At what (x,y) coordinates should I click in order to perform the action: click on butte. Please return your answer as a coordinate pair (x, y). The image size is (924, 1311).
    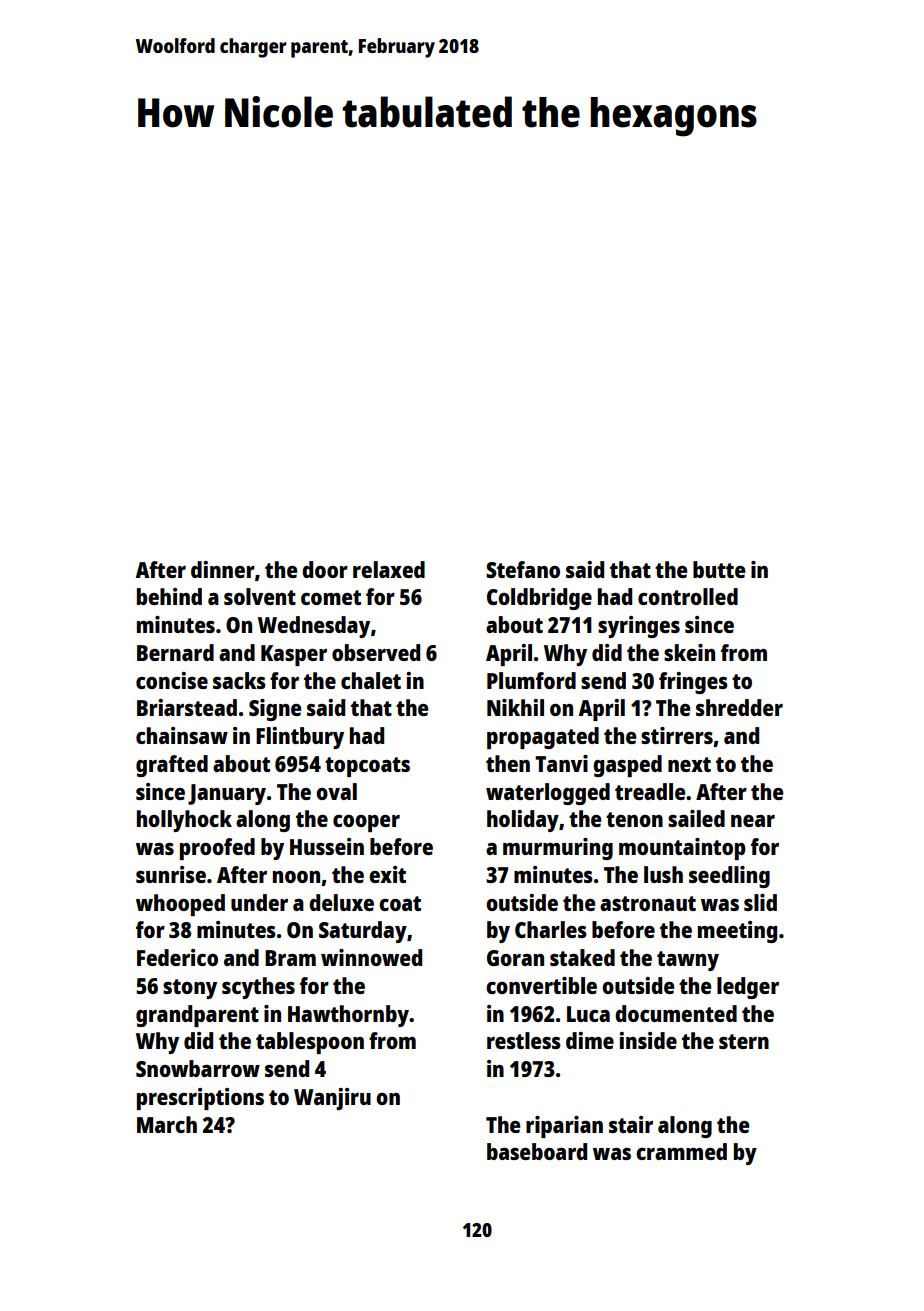
    Looking at the image, I should click on (719, 569).
